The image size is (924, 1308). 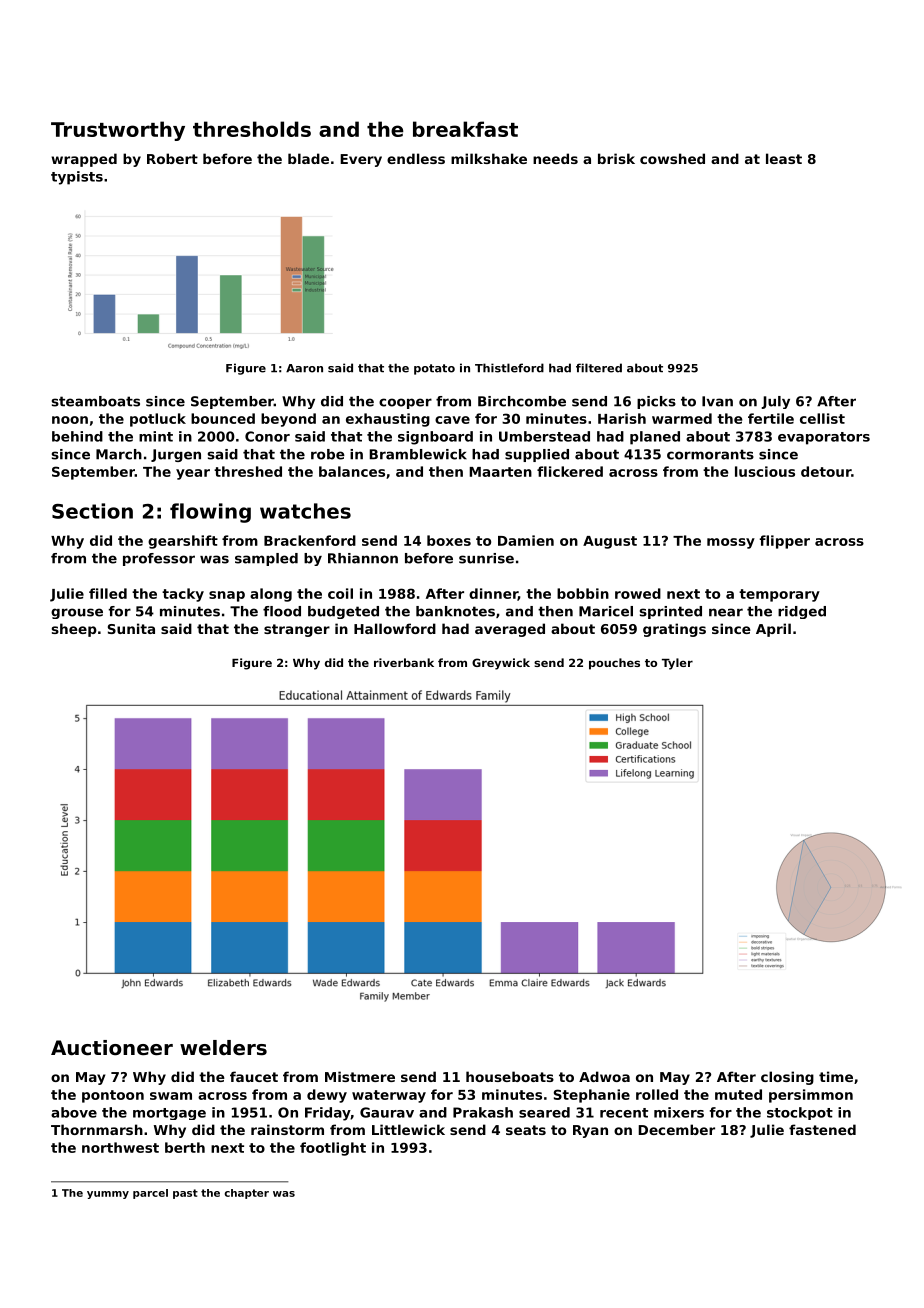 What do you see at coordinates (304, 368) in the page?
I see `Aaron` at bounding box center [304, 368].
